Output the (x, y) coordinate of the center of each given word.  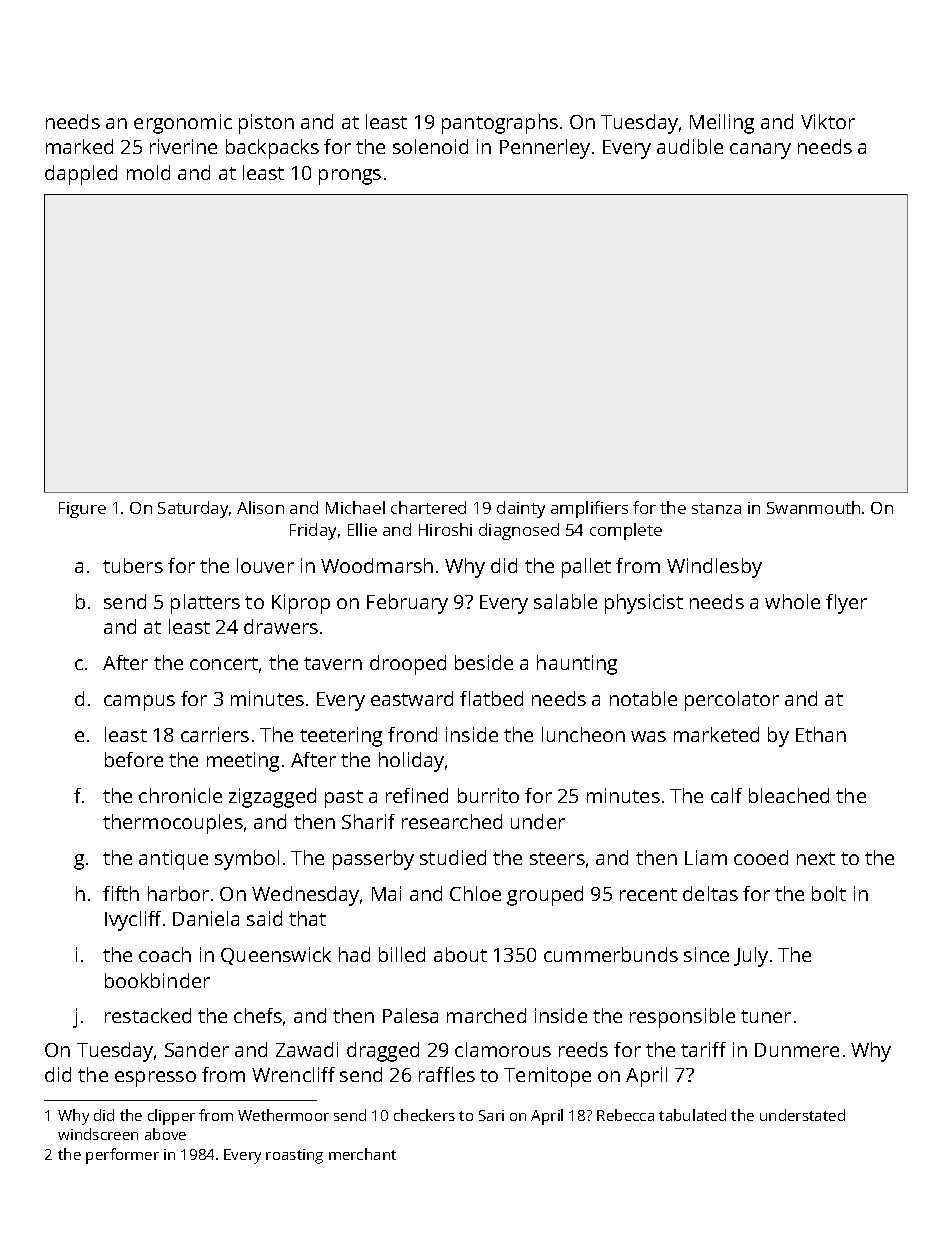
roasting (294, 1156)
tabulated (692, 1115)
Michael (355, 507)
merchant (362, 1154)
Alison (260, 507)
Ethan (821, 734)
